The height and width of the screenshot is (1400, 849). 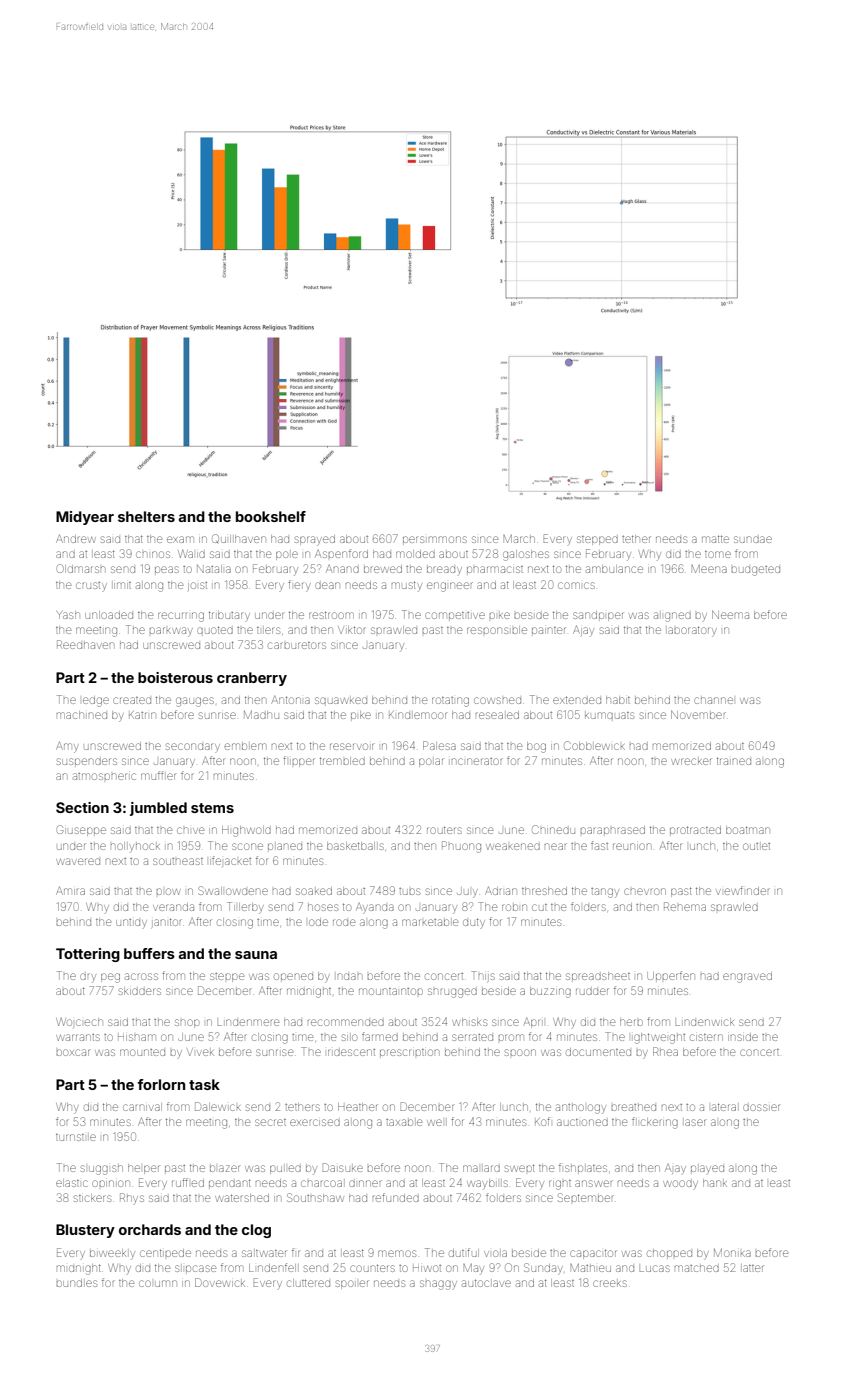 I want to click on boxcar, so click(x=73, y=1052).
